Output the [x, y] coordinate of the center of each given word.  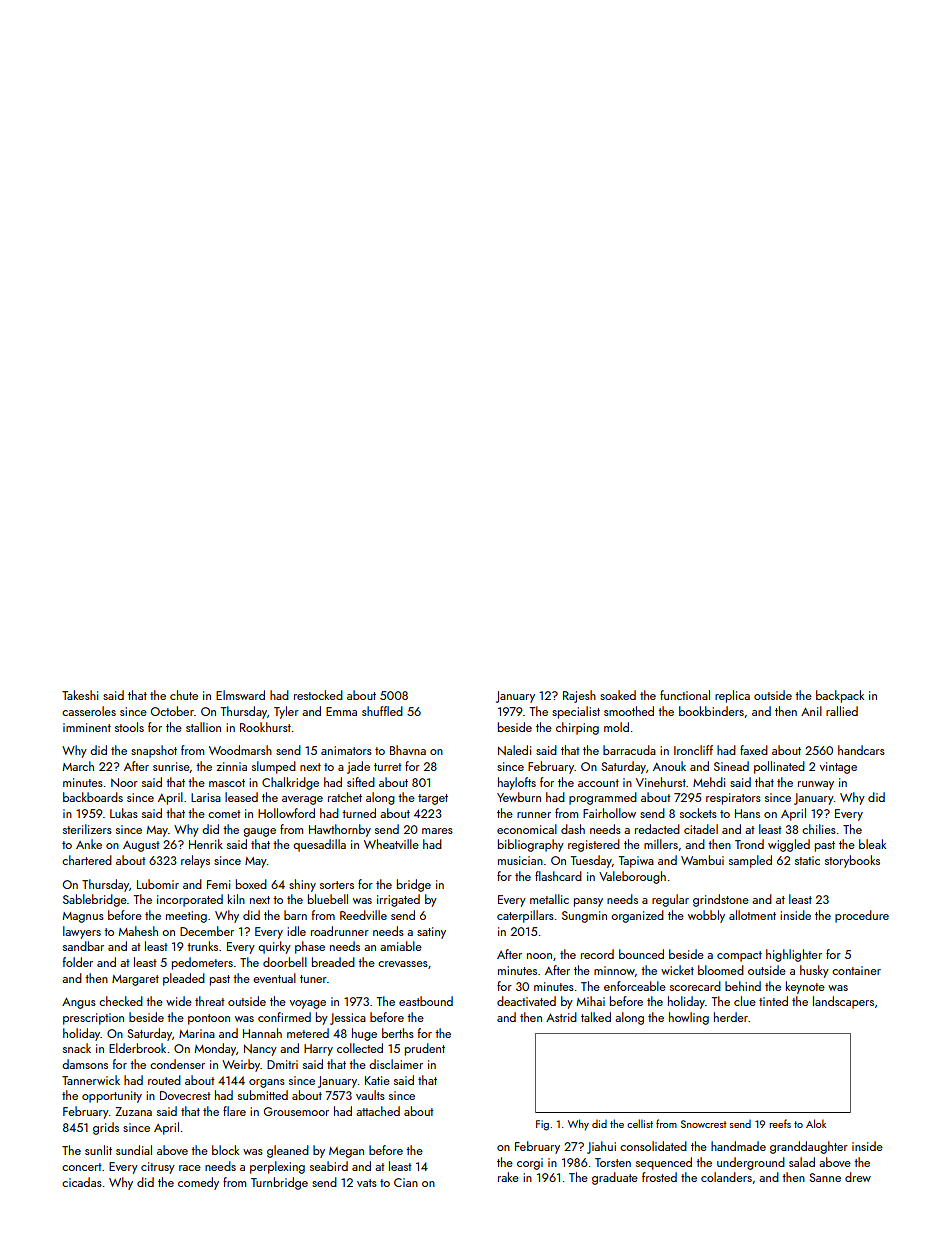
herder [731, 1017]
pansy [588, 902]
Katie [377, 1080]
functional [685, 695]
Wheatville [391, 844]
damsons [85, 1064]
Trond [749, 844]
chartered [87, 860]
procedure [862, 916]
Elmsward [240, 695]
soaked [618, 695]
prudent [425, 1049]
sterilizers [87, 829]
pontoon [209, 1019]
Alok [816, 1123]
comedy [198, 1183]
